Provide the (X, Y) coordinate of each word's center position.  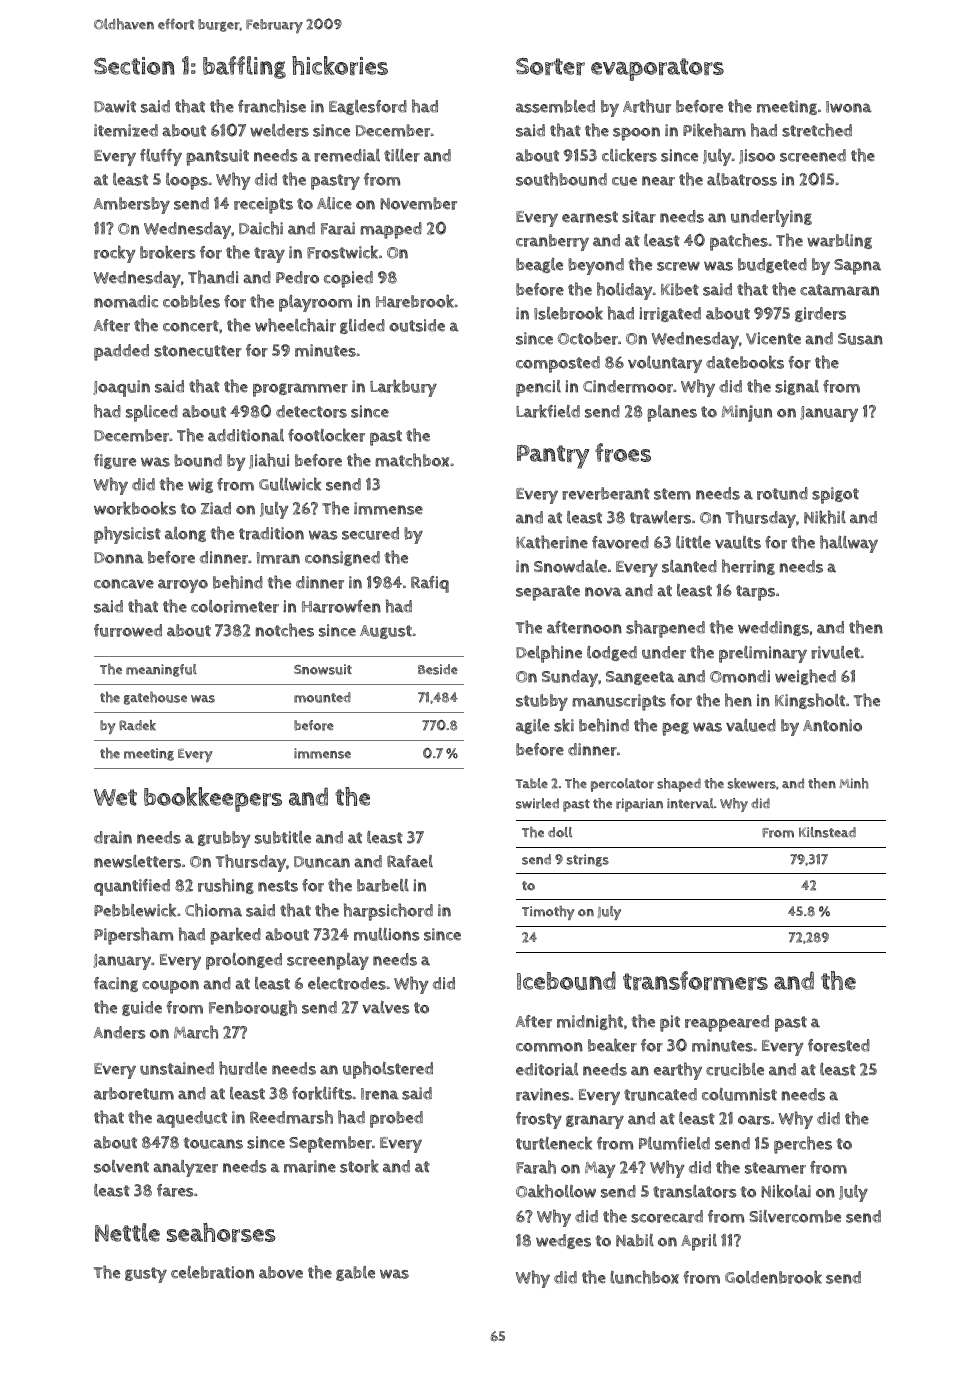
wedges (563, 1241)
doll (560, 832)
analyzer (185, 1168)
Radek (137, 725)
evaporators (657, 69)
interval (690, 803)
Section (134, 66)
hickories (340, 65)
